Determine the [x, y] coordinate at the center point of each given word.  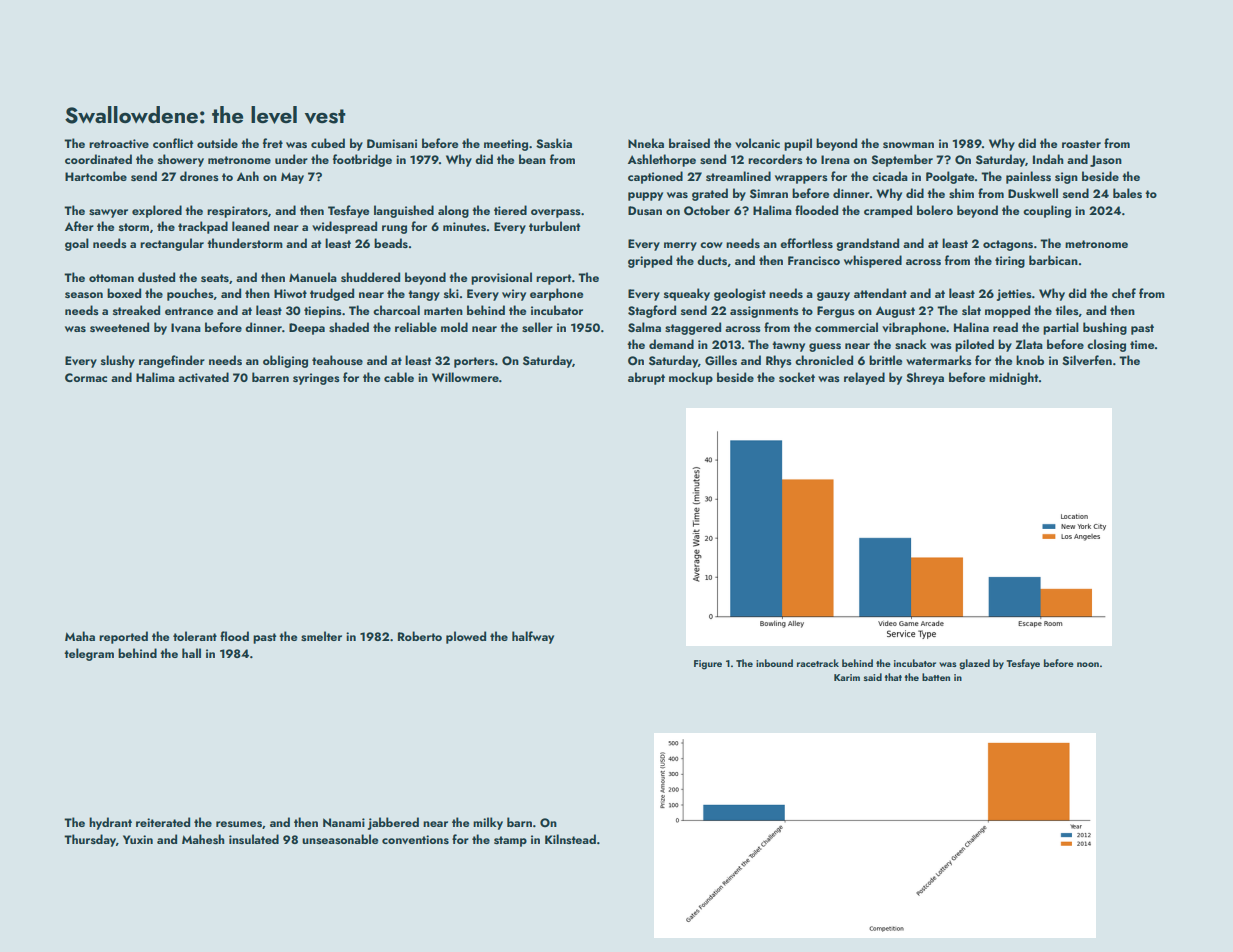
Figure [708, 665]
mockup [691, 378]
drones [199, 176]
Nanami [344, 822]
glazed [974, 664]
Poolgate [950, 177]
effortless [806, 243]
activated [203, 377]
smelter [321, 636]
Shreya [925, 378]
